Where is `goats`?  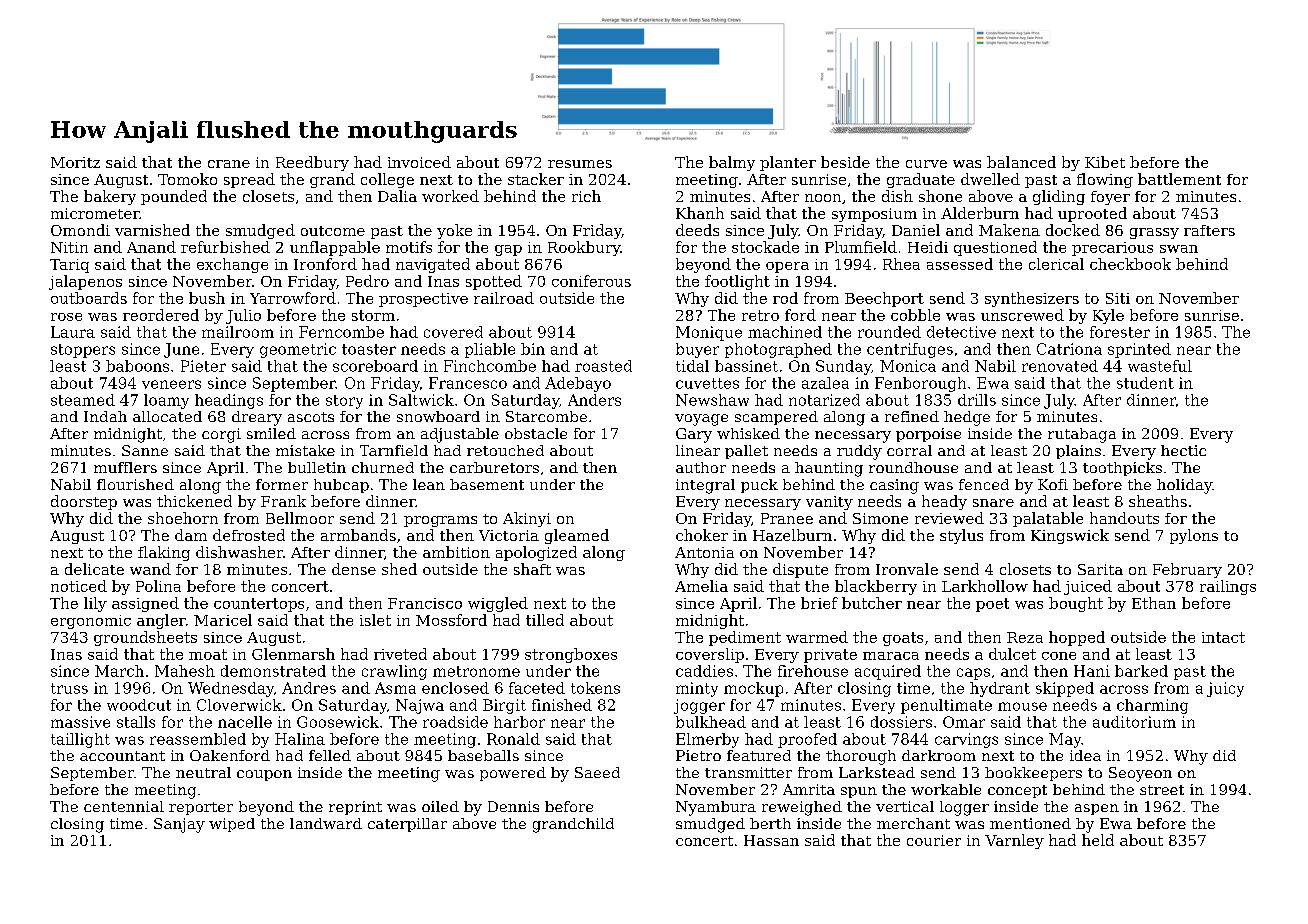
goats is located at coordinates (903, 639).
